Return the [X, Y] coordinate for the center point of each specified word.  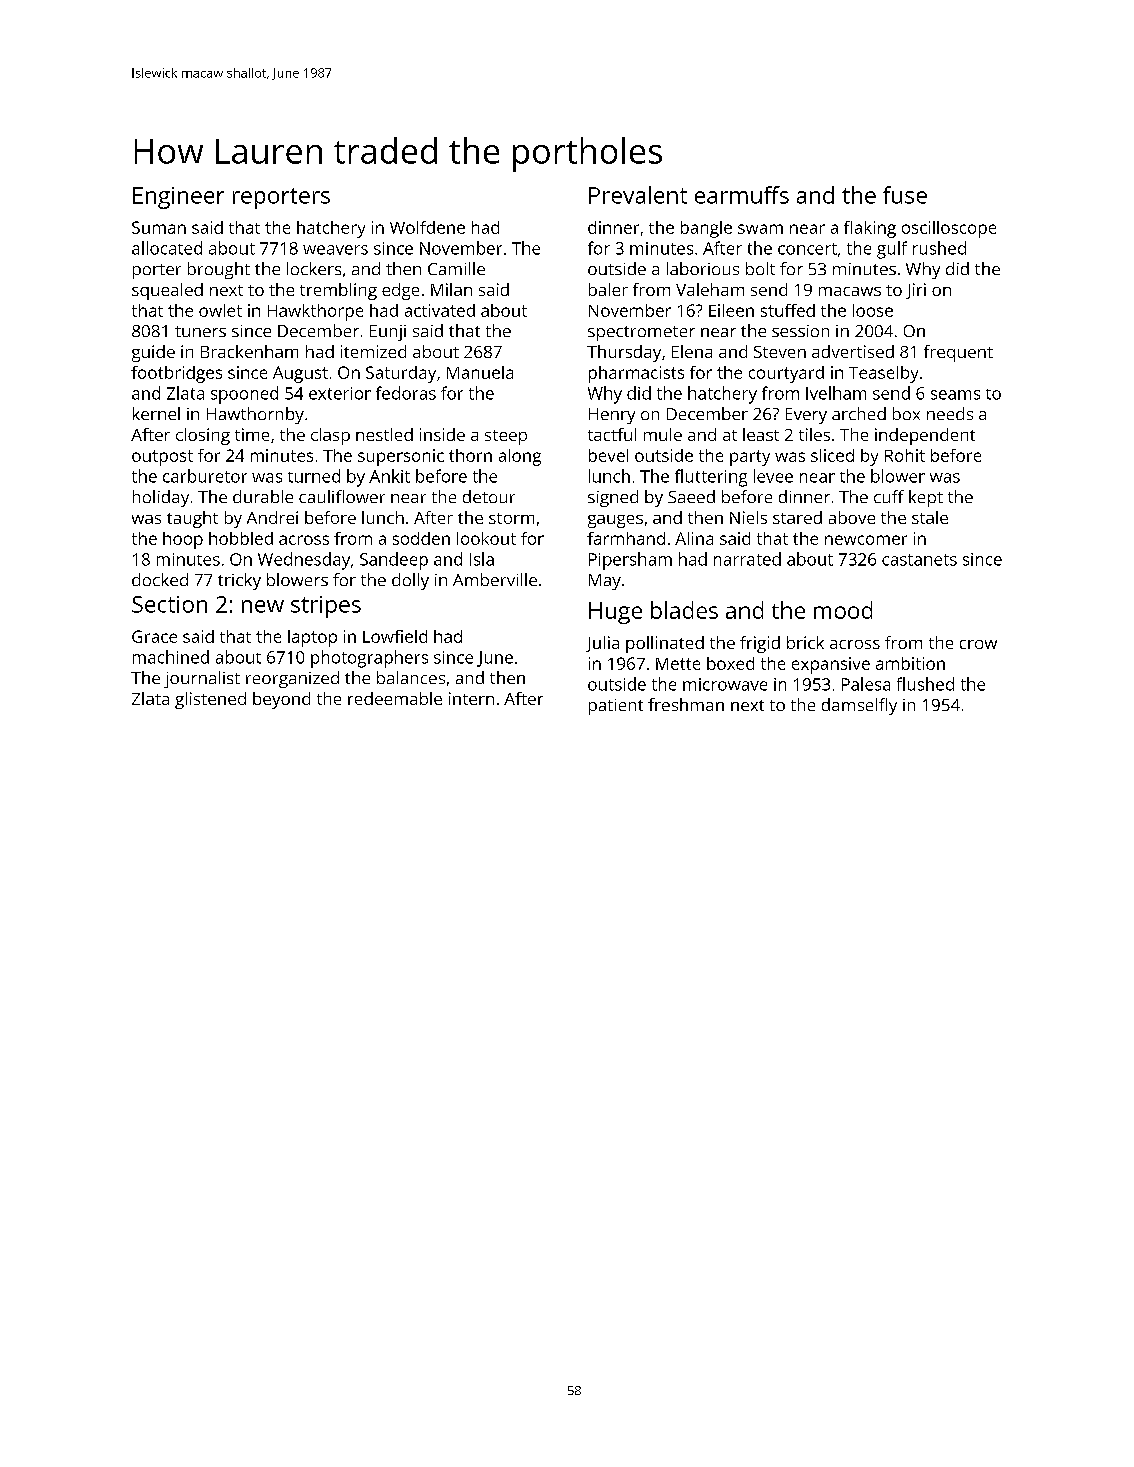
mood [843, 610]
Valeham [710, 289]
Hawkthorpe [315, 312]
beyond [281, 700]
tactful [612, 434]
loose [873, 310]
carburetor [205, 476]
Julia [602, 644]
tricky [239, 581]
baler [608, 289]
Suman [159, 227]
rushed [939, 248]
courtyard [786, 374]
